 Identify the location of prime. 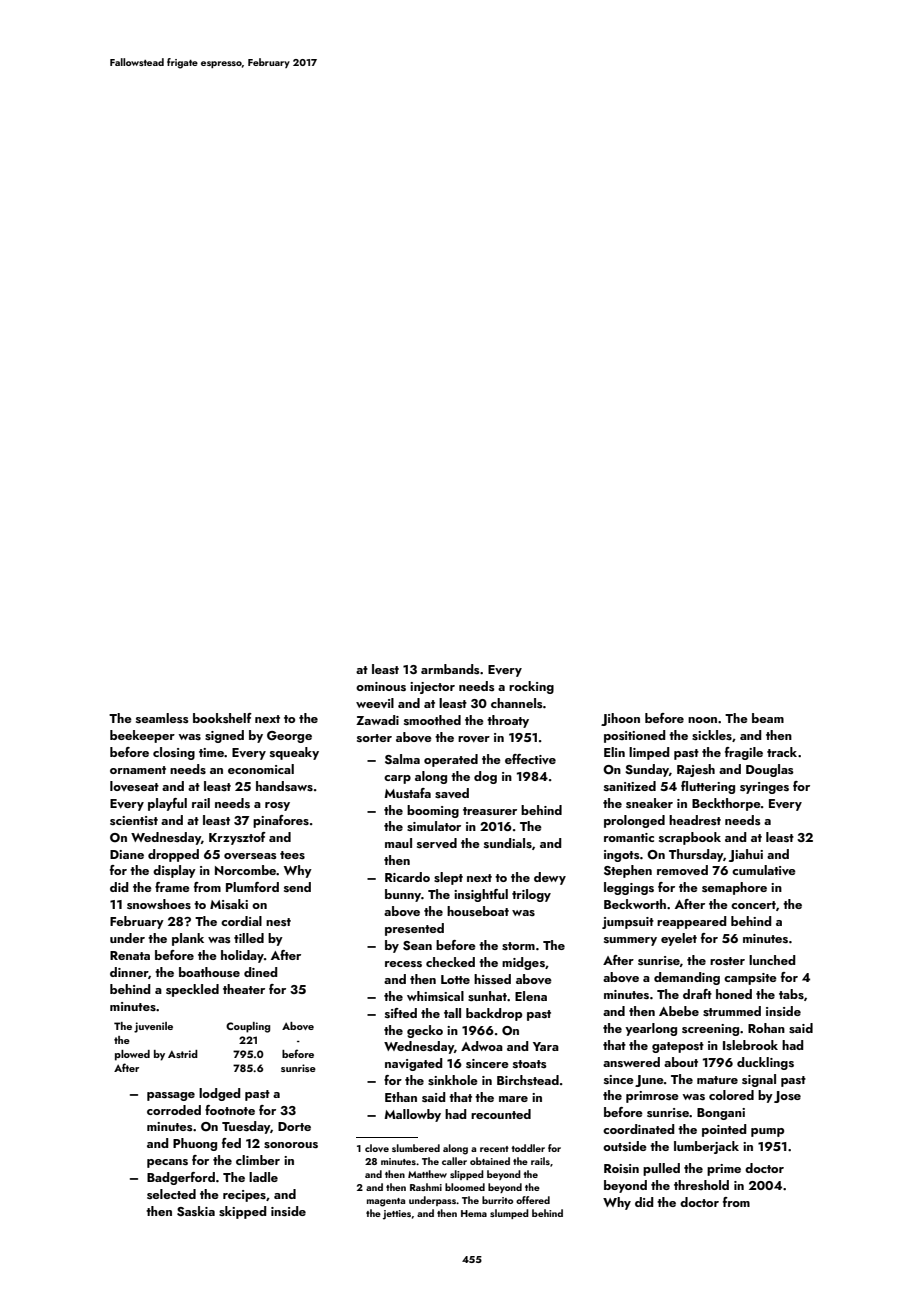
(724, 1170).
